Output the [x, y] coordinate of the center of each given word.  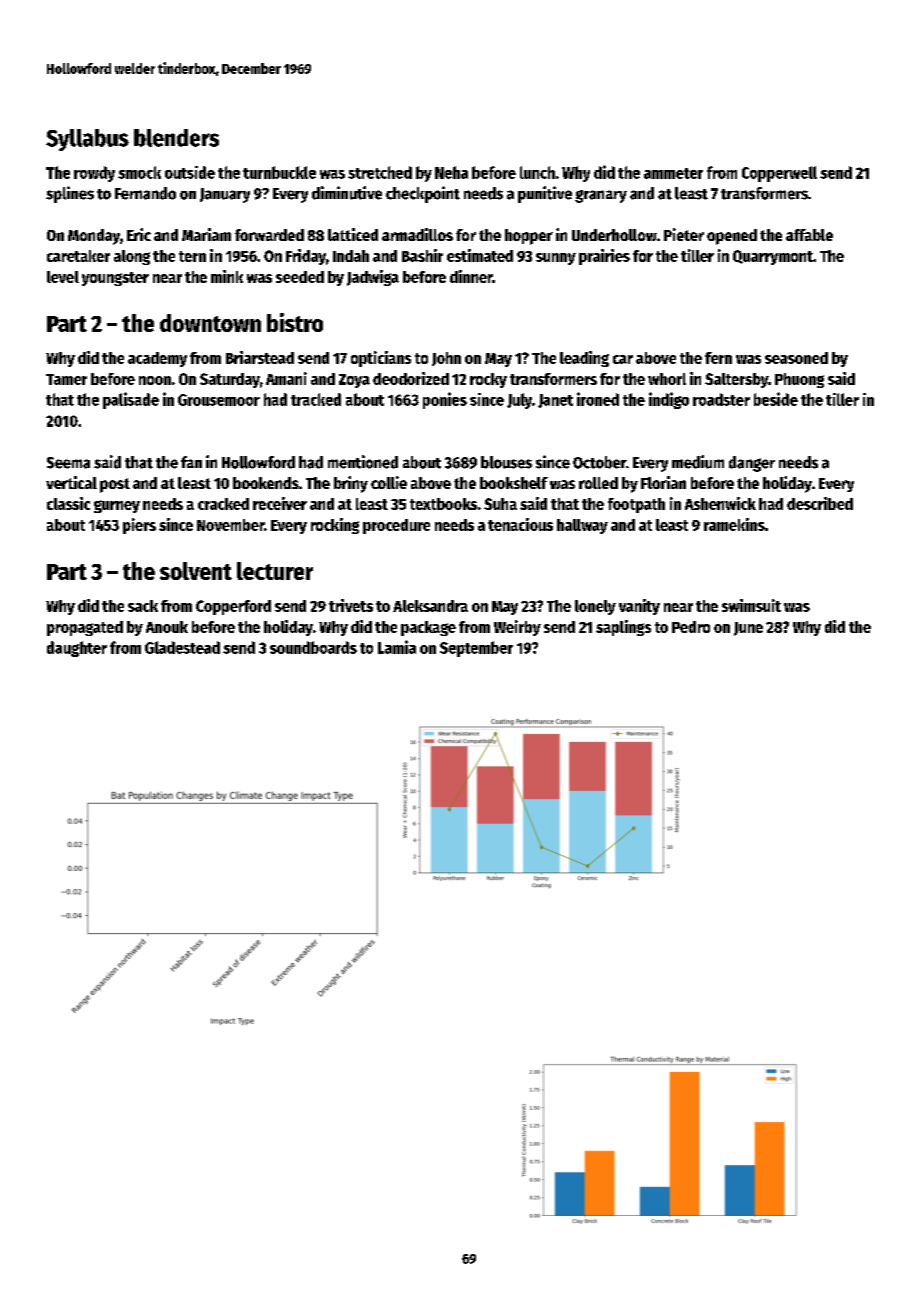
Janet [555, 401]
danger [752, 464]
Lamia [397, 647]
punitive [545, 194]
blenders [176, 138]
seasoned [796, 358]
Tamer [66, 379]
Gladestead [182, 647]
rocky [488, 380]
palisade [131, 400]
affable [809, 235]
